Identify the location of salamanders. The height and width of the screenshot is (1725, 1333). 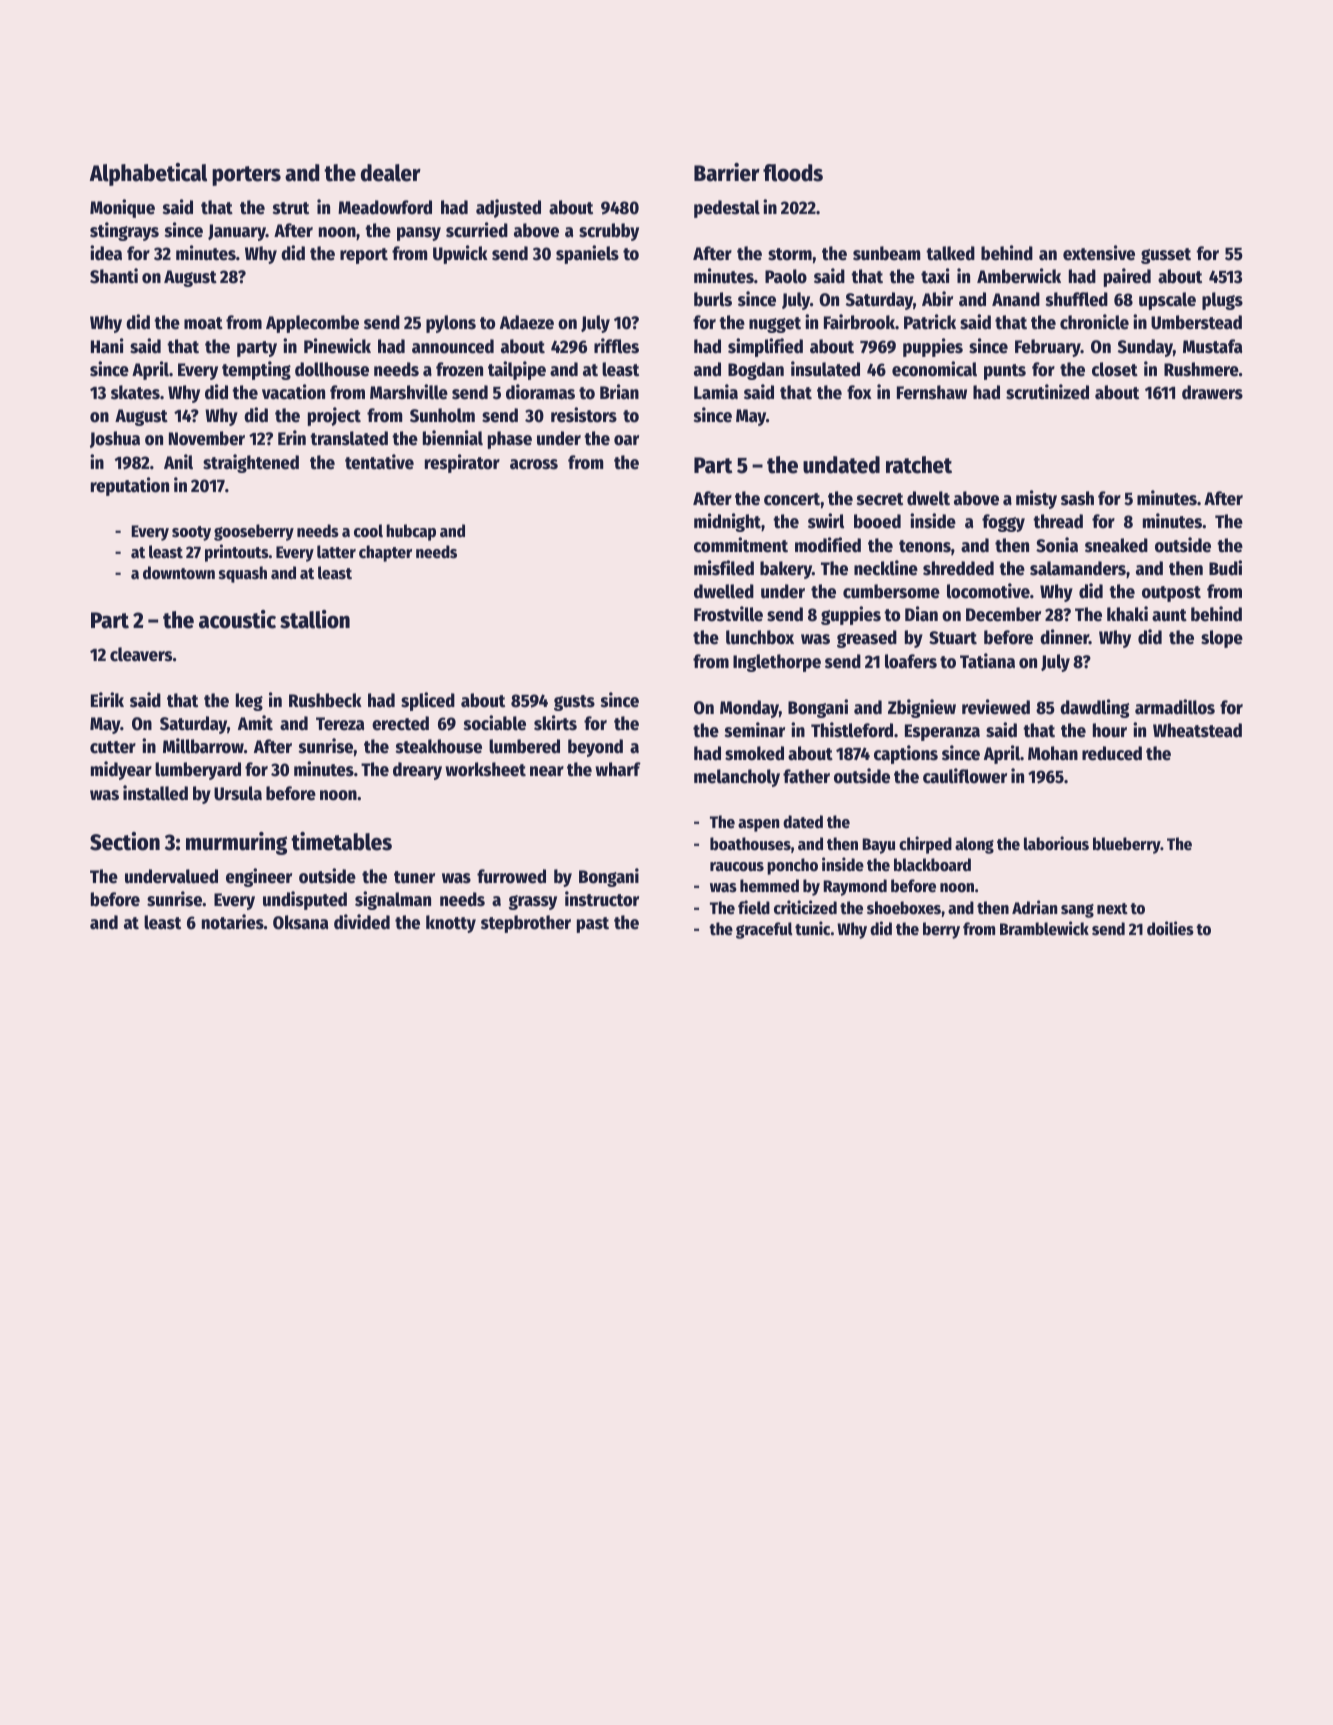
(1078, 568).
